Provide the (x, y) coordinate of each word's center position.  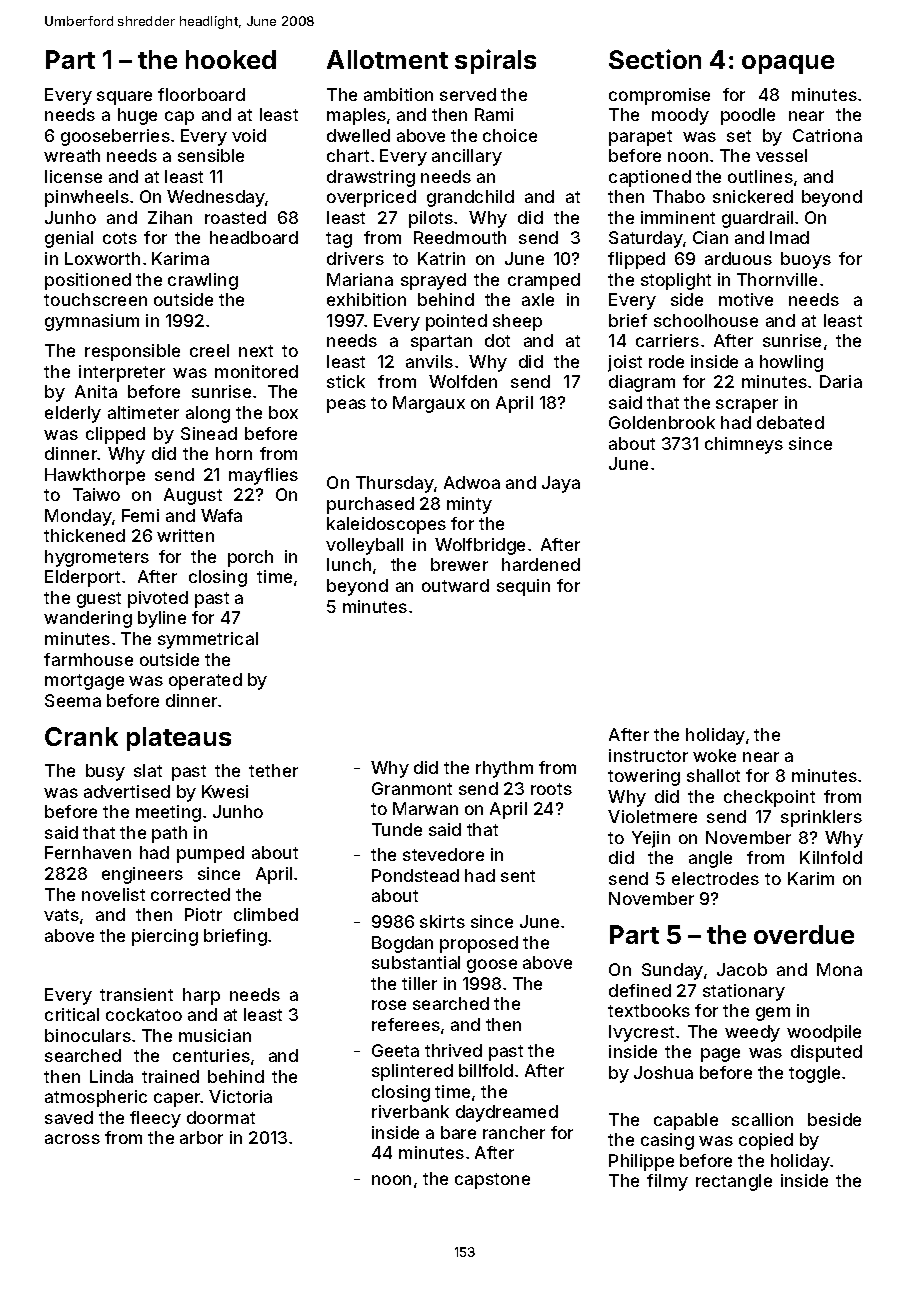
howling (791, 363)
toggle (814, 1074)
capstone (492, 1181)
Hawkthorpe (95, 476)
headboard (254, 237)
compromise (659, 96)
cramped (544, 281)
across (72, 1139)
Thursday (395, 484)
